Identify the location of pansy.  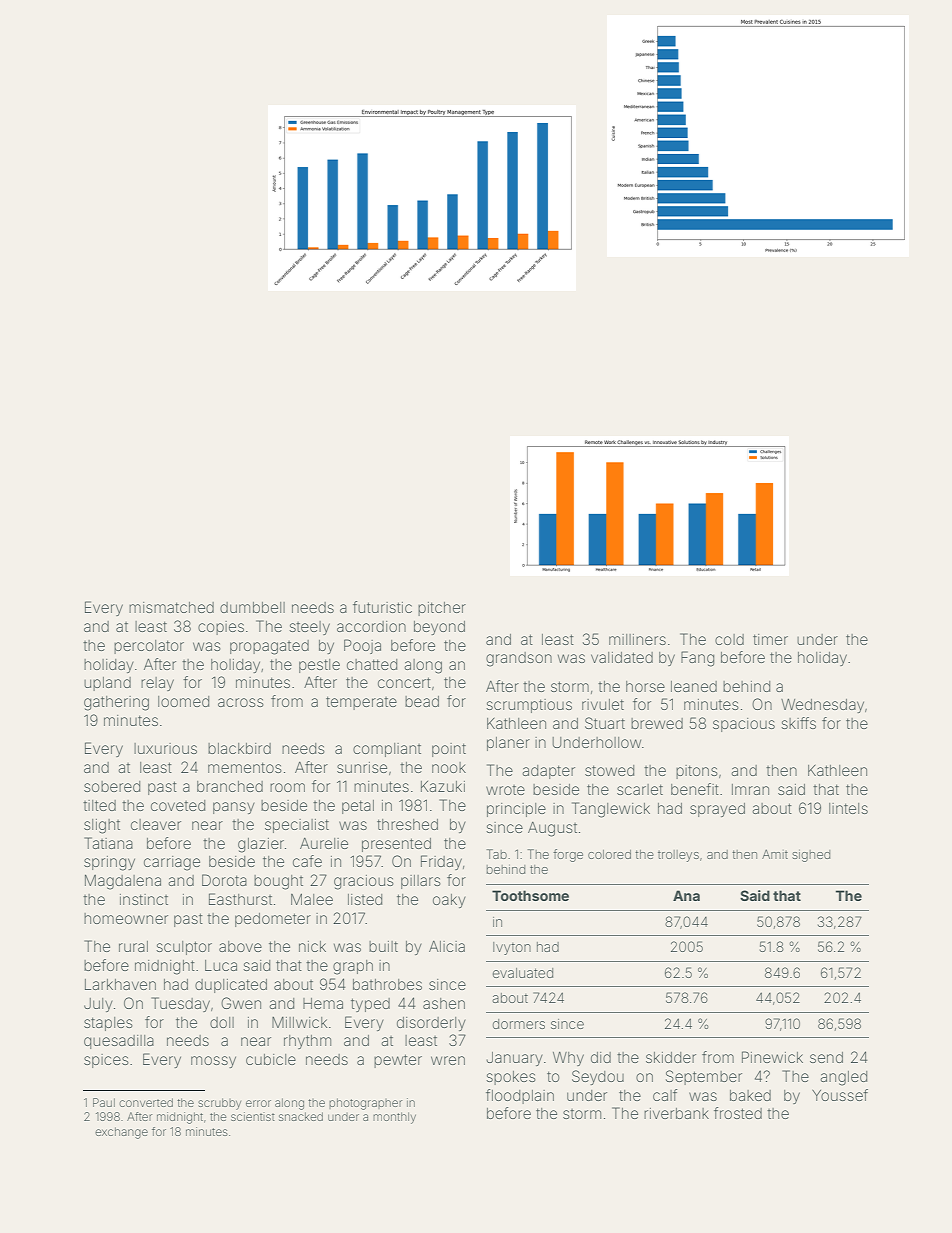
(234, 808).
